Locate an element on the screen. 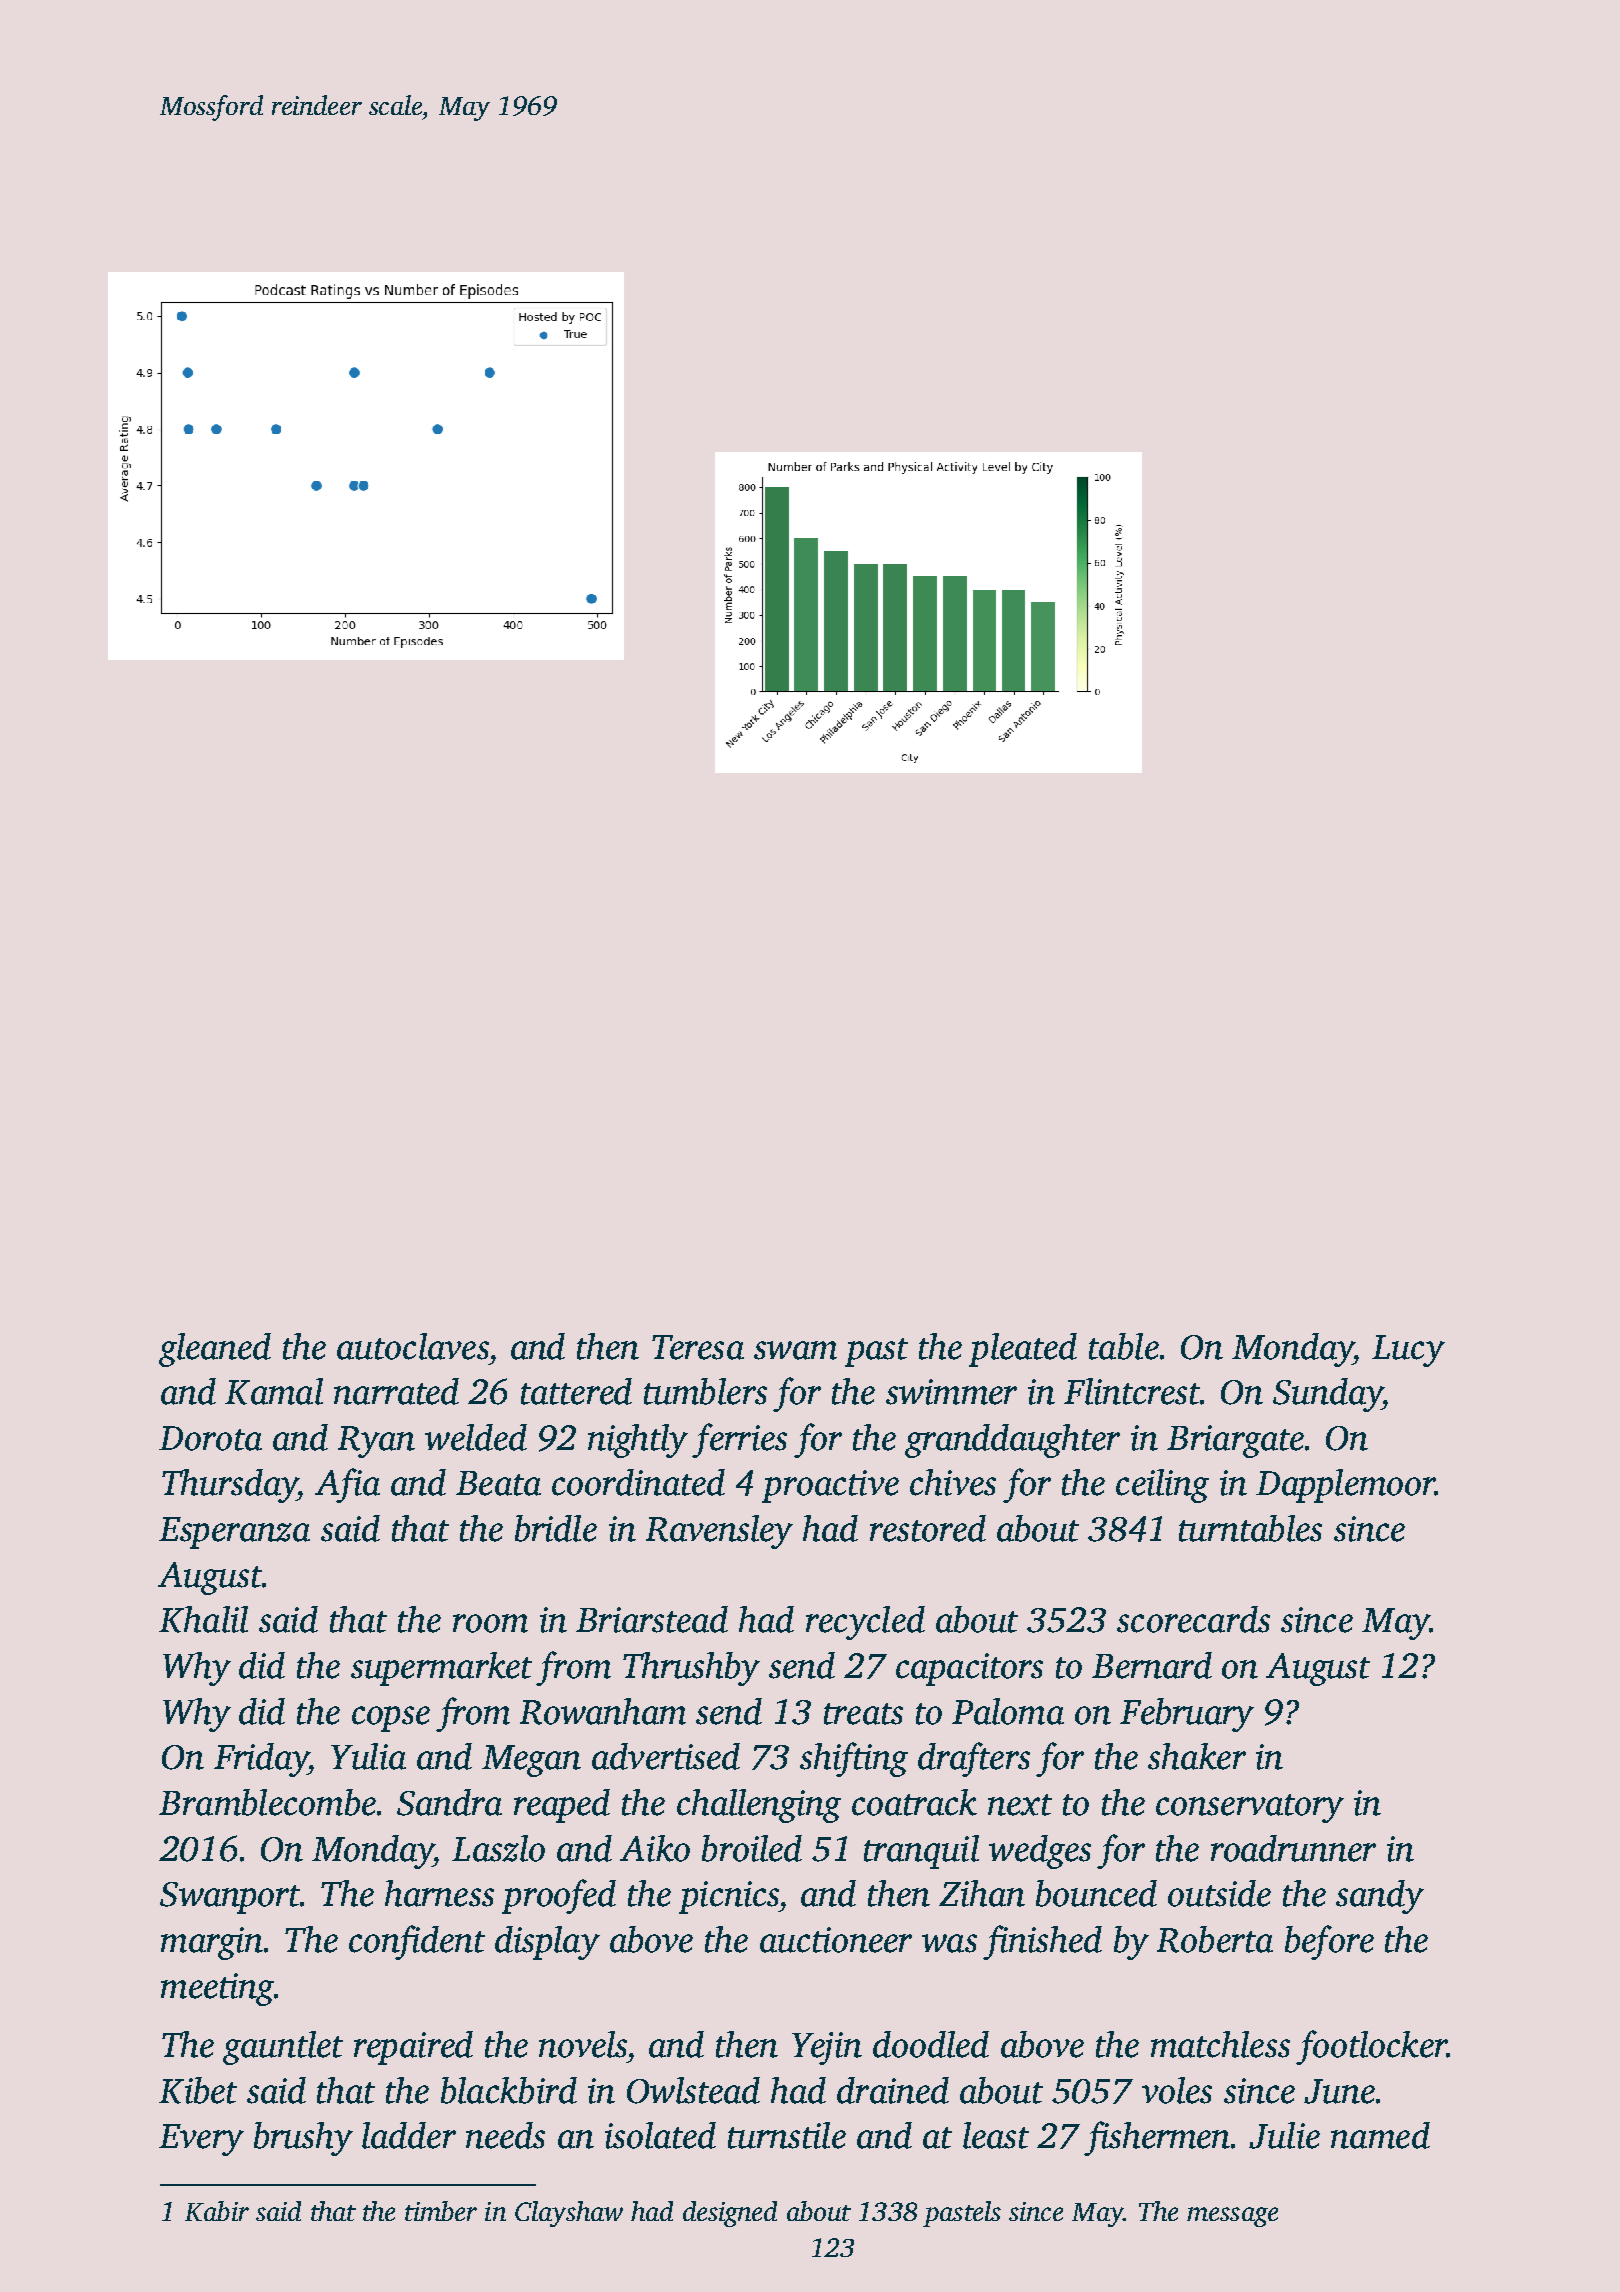 This screenshot has width=1620, height=2292. picnics is located at coordinates (729, 1897).
